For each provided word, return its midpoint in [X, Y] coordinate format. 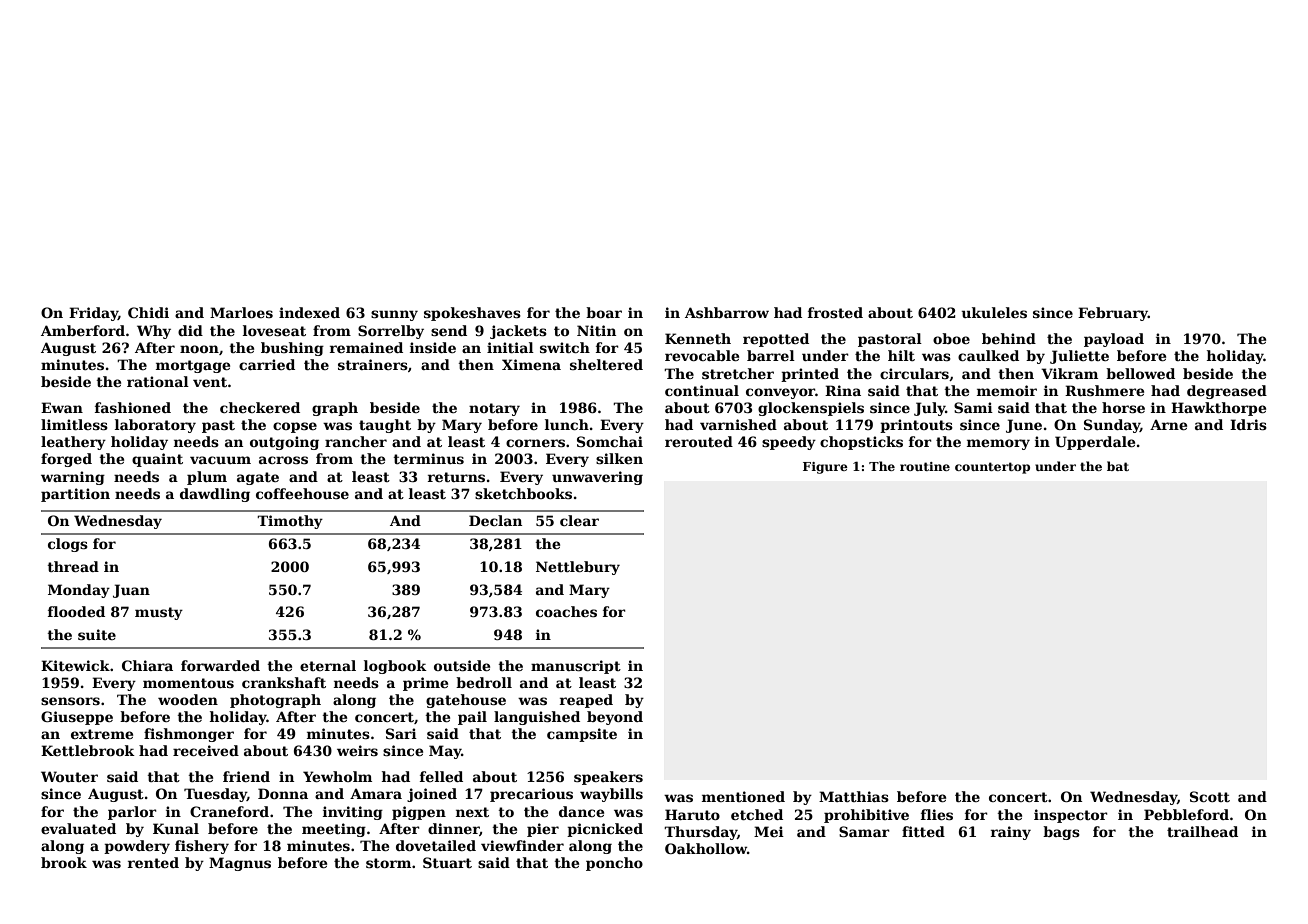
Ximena [531, 364]
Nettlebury [578, 568]
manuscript [576, 667]
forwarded [220, 665]
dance [581, 811]
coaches [566, 611]
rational [158, 381]
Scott [1210, 796]
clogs [68, 545]
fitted [923, 831]
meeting [334, 830]
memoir [1007, 390]
